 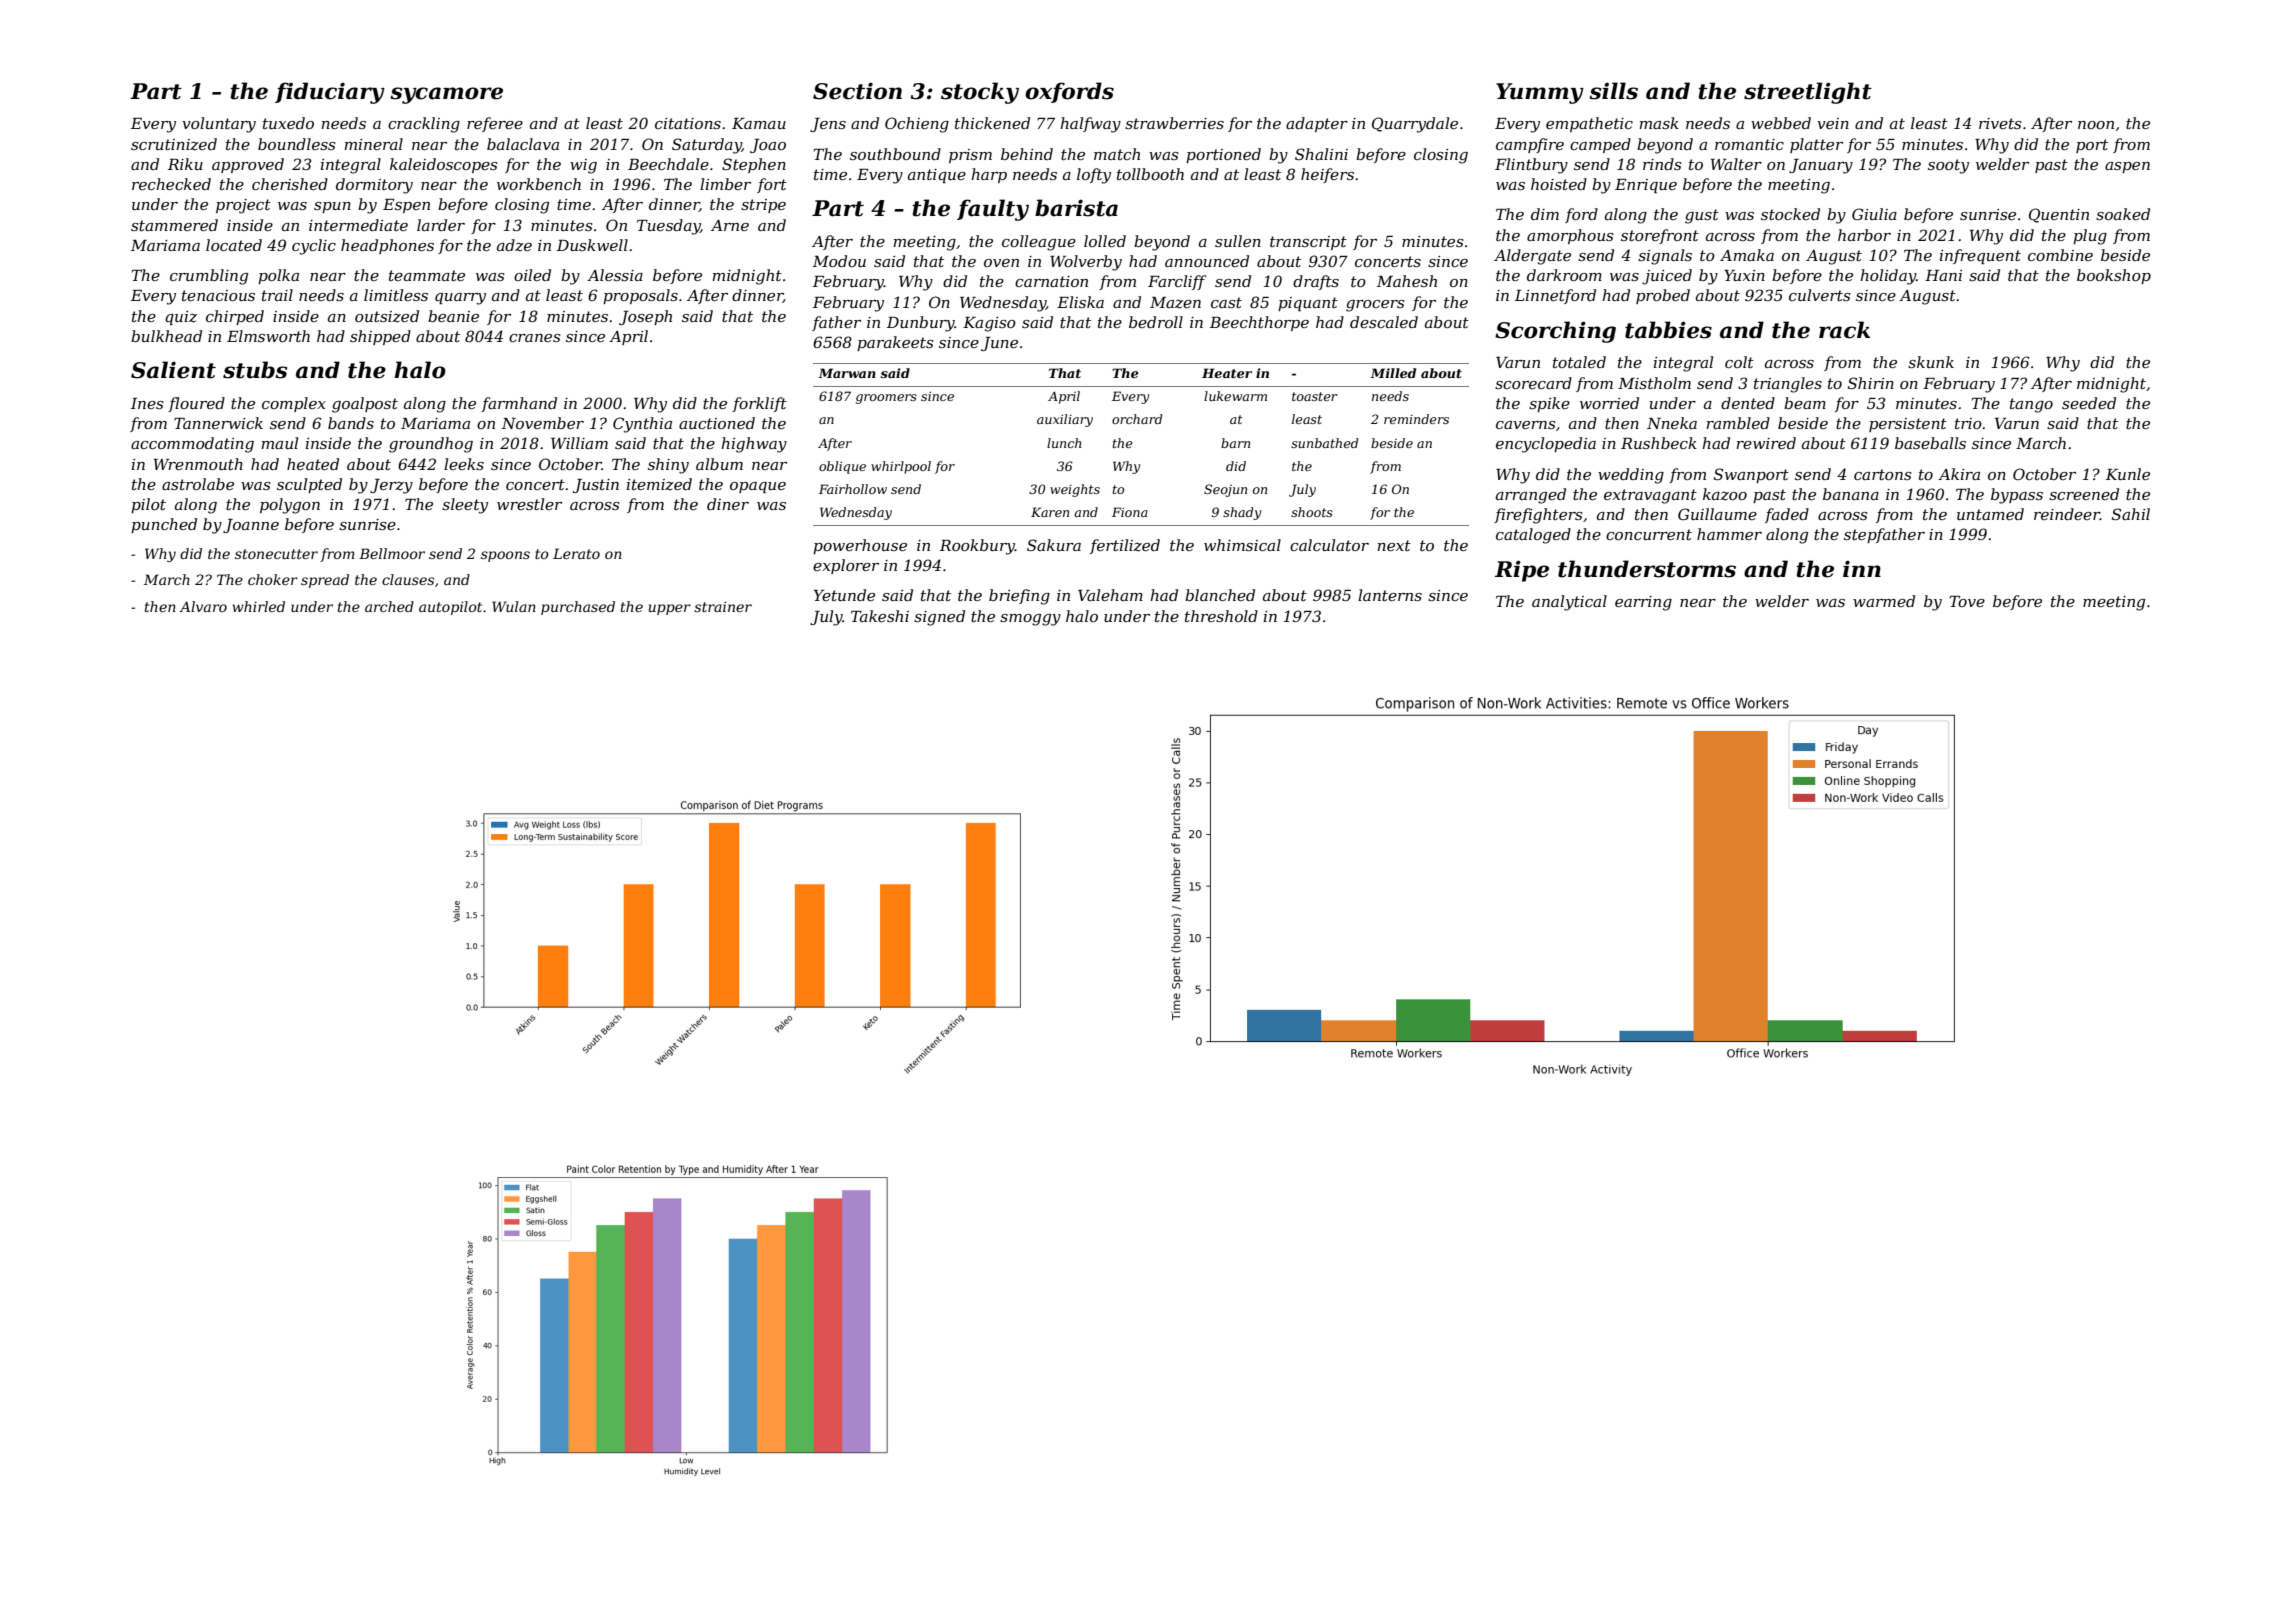 What do you see at coordinates (1819, 295) in the document?
I see `culverts` at bounding box center [1819, 295].
